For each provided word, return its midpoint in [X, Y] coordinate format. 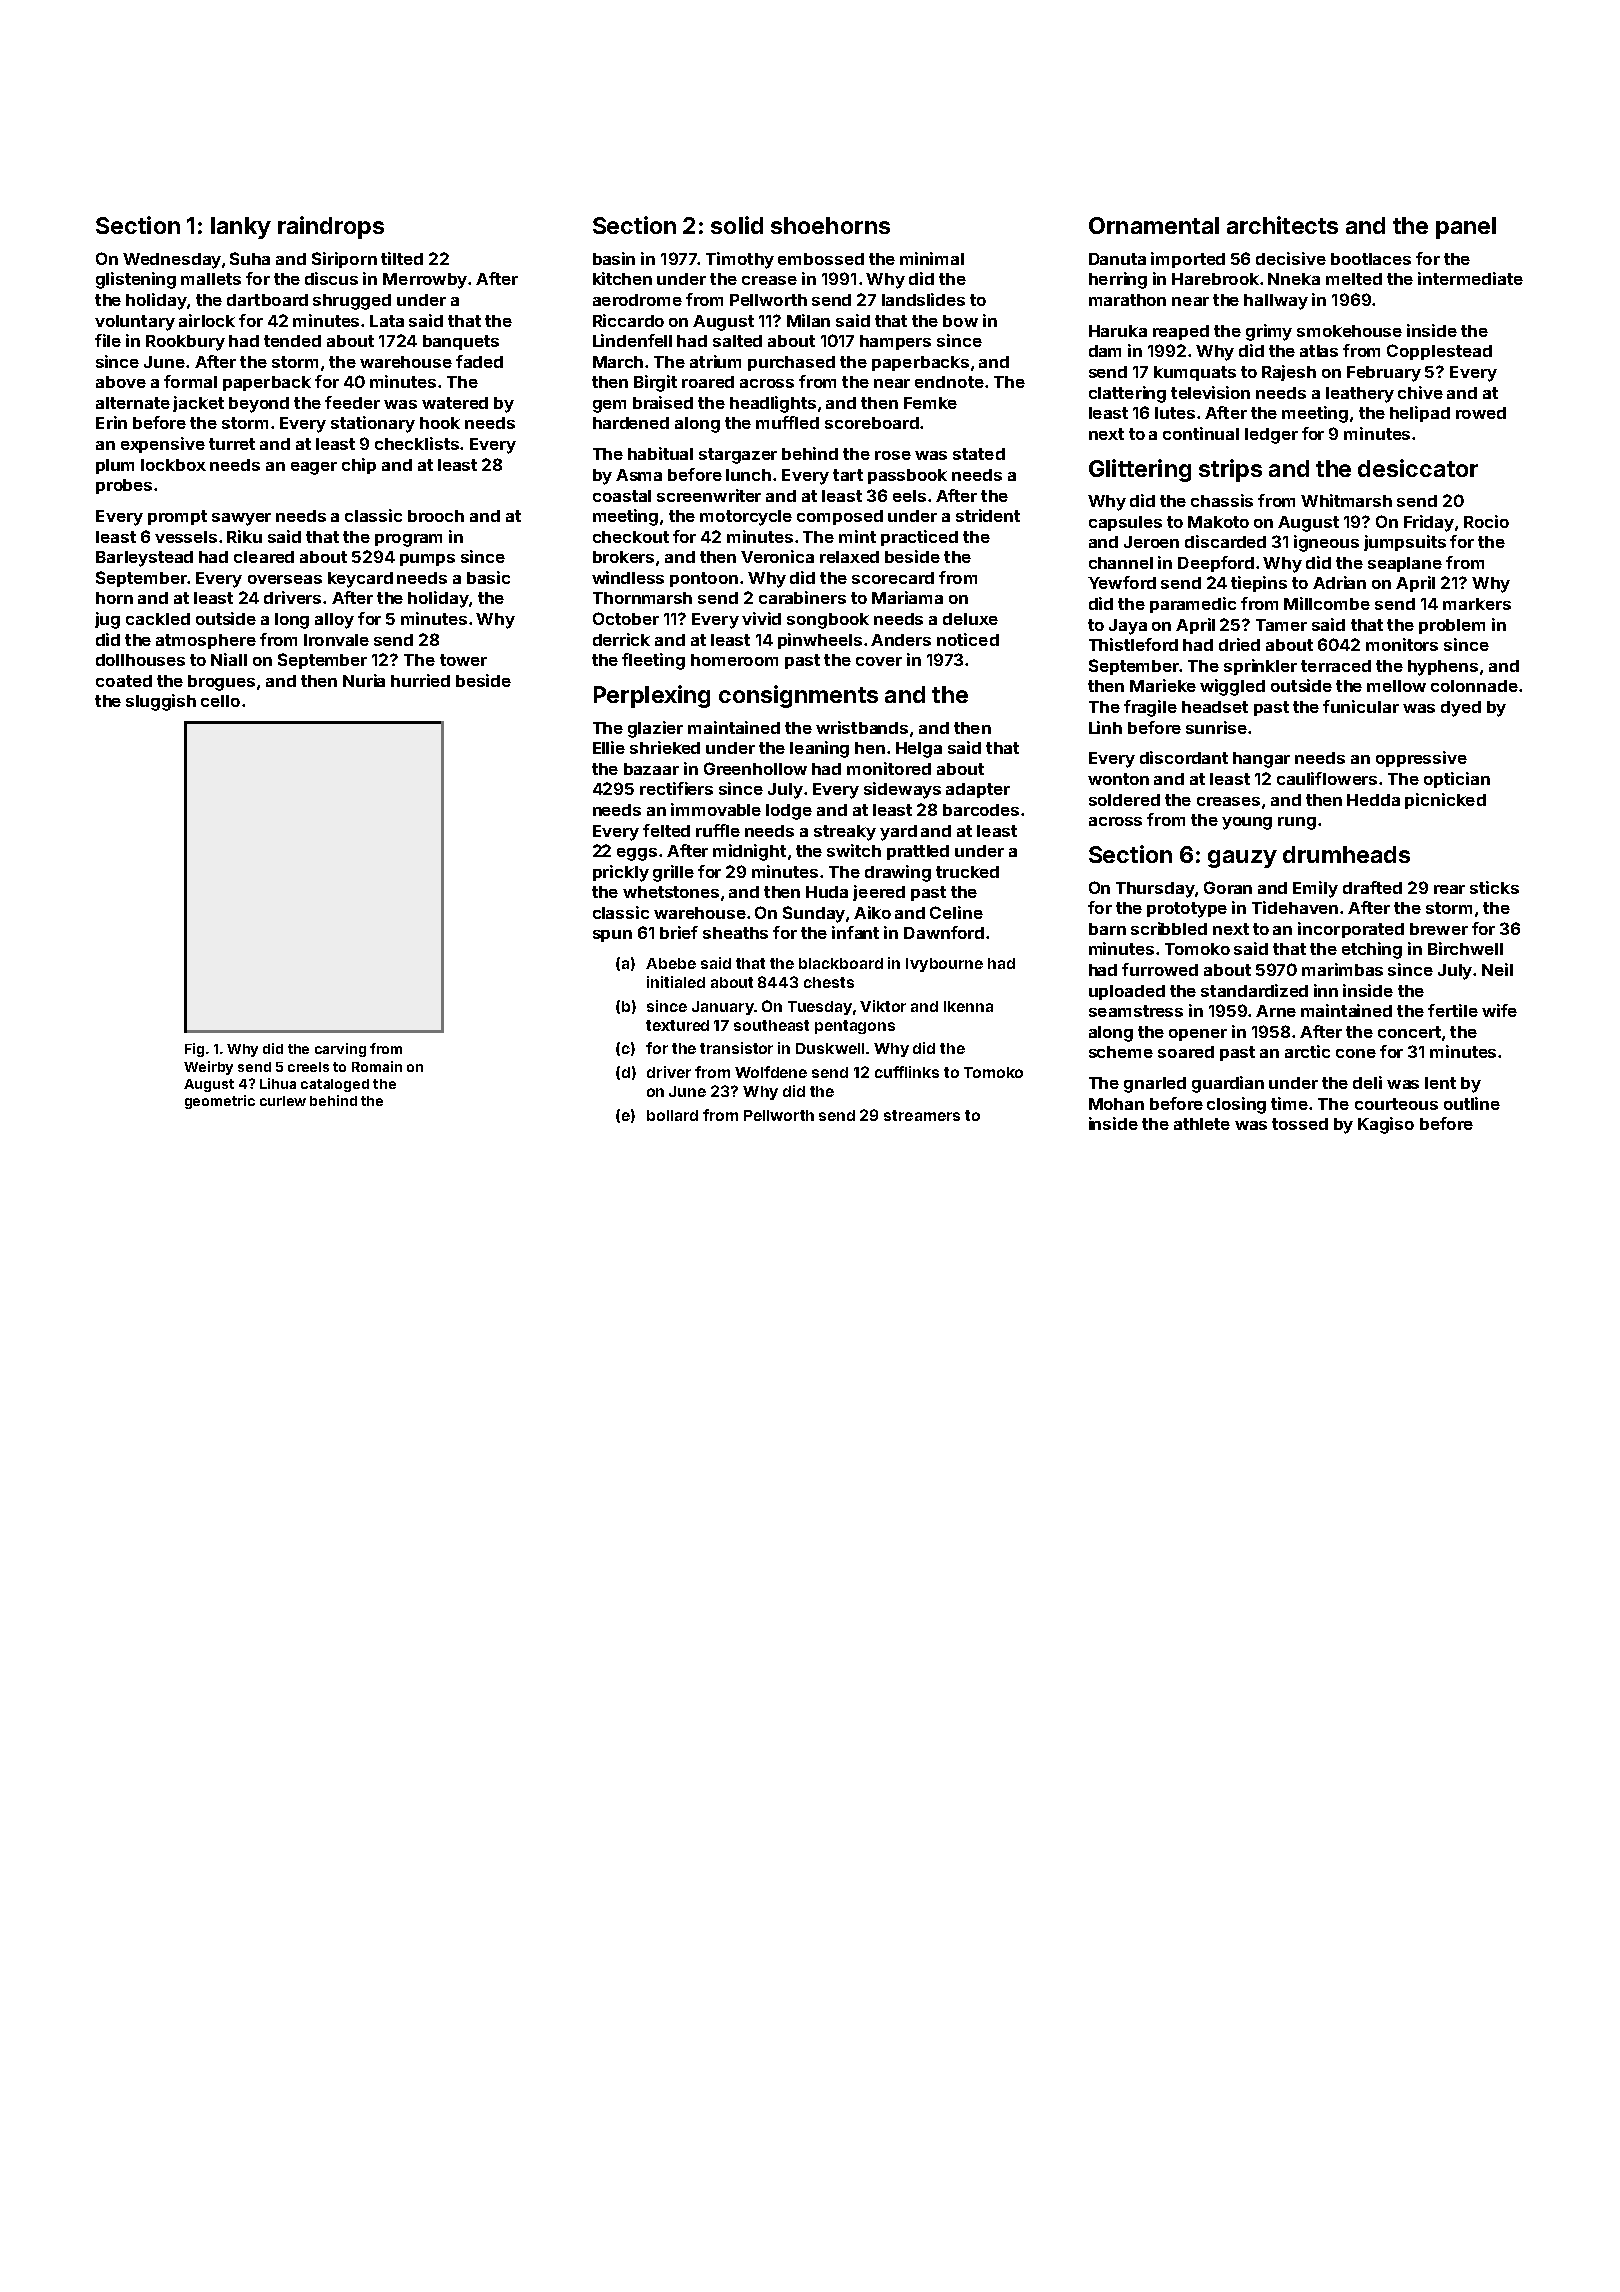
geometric [220, 1102]
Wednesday [172, 261]
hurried [420, 680]
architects [1282, 225]
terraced [1336, 666]
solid [737, 225]
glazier [655, 729]
